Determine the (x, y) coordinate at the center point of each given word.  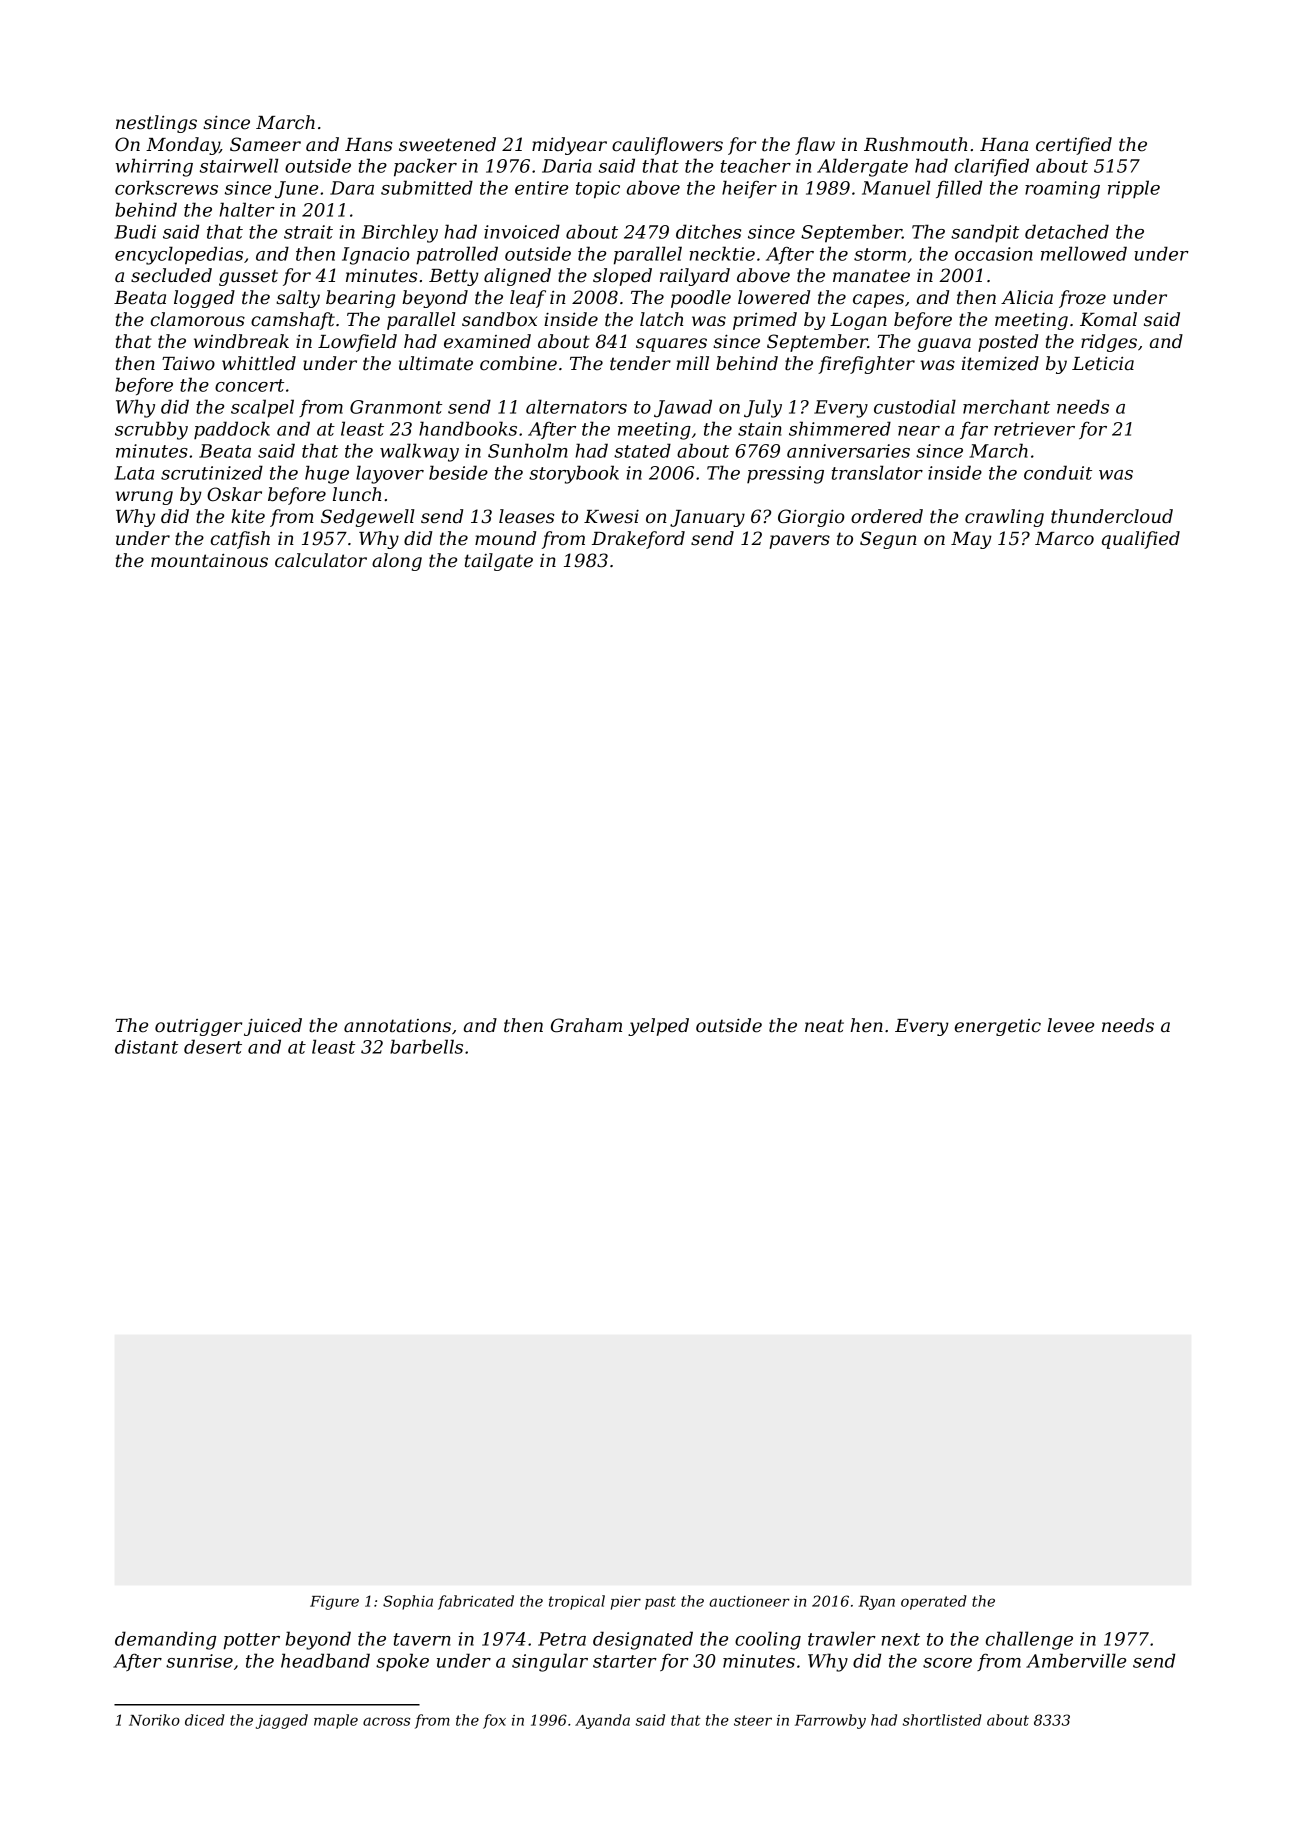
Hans (369, 145)
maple (336, 1721)
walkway (419, 452)
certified (1074, 146)
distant (146, 1046)
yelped (658, 1027)
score (947, 1663)
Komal (1108, 319)
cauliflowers (667, 146)
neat (824, 1026)
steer (753, 1720)
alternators (576, 406)
